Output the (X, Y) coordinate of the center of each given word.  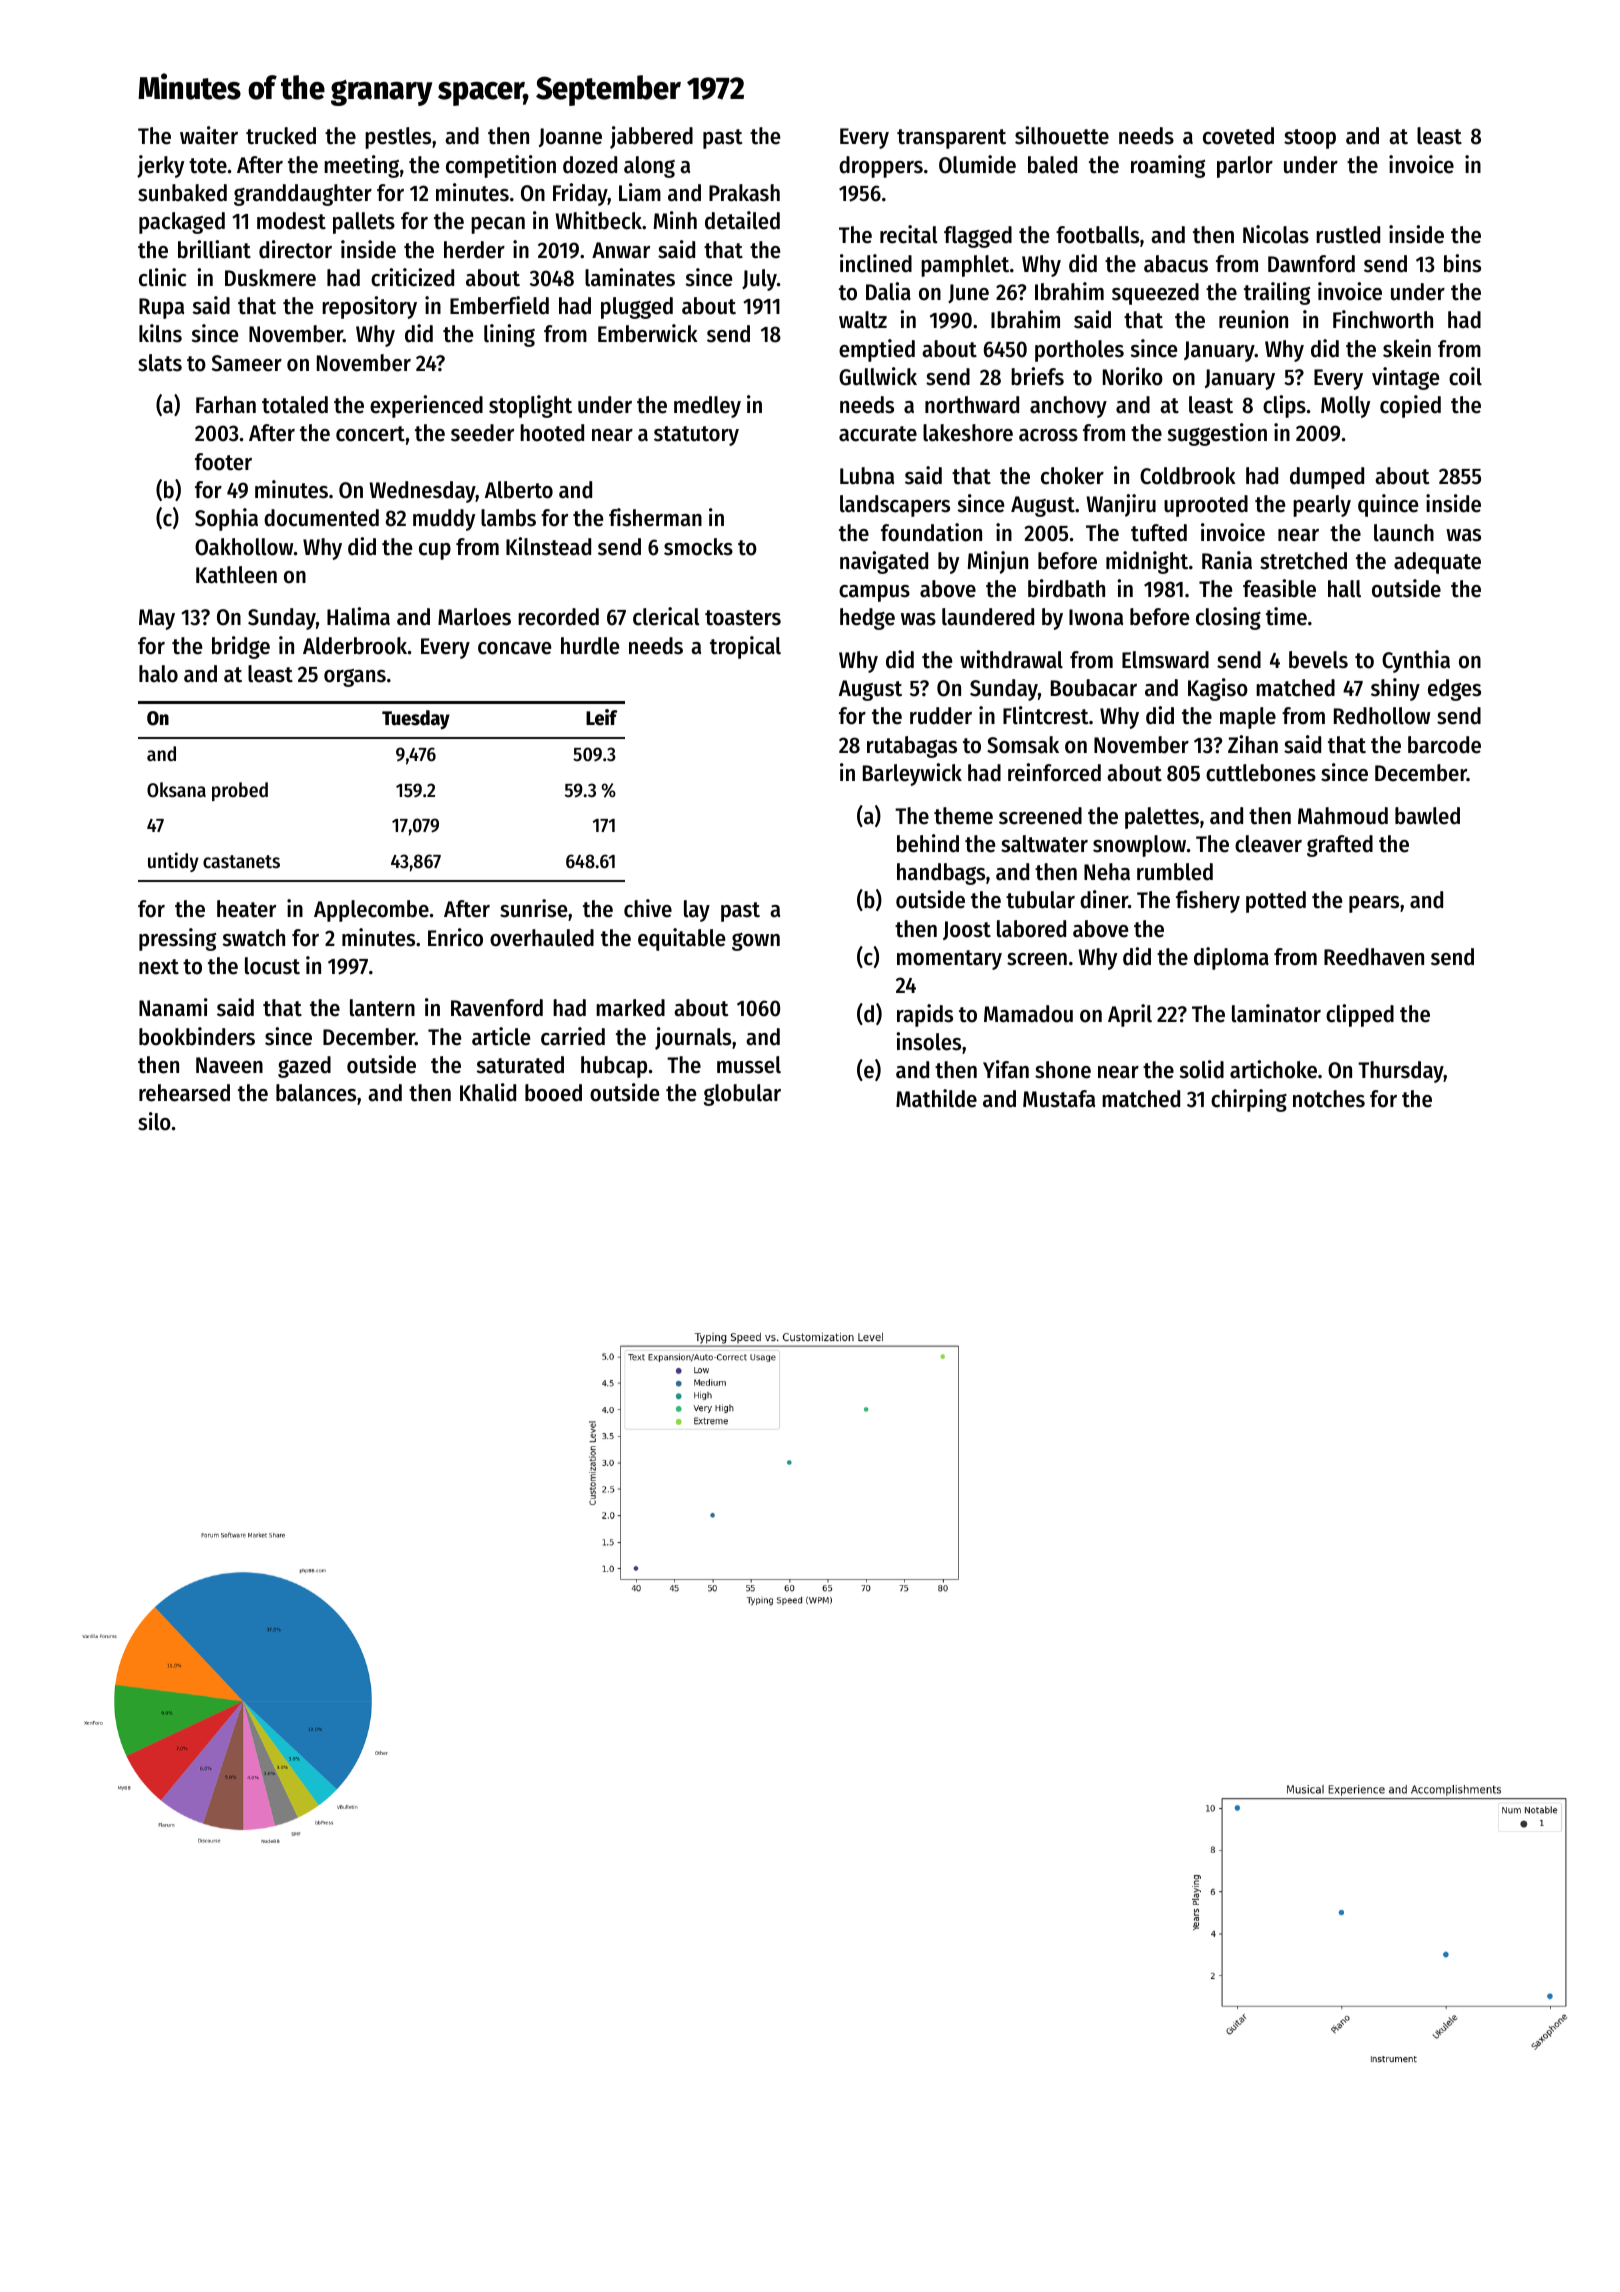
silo (154, 1121)
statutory (696, 436)
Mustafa (1059, 1099)
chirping (1249, 1100)
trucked (281, 136)
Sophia (226, 519)
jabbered (651, 137)
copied (1410, 406)
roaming (1168, 166)
